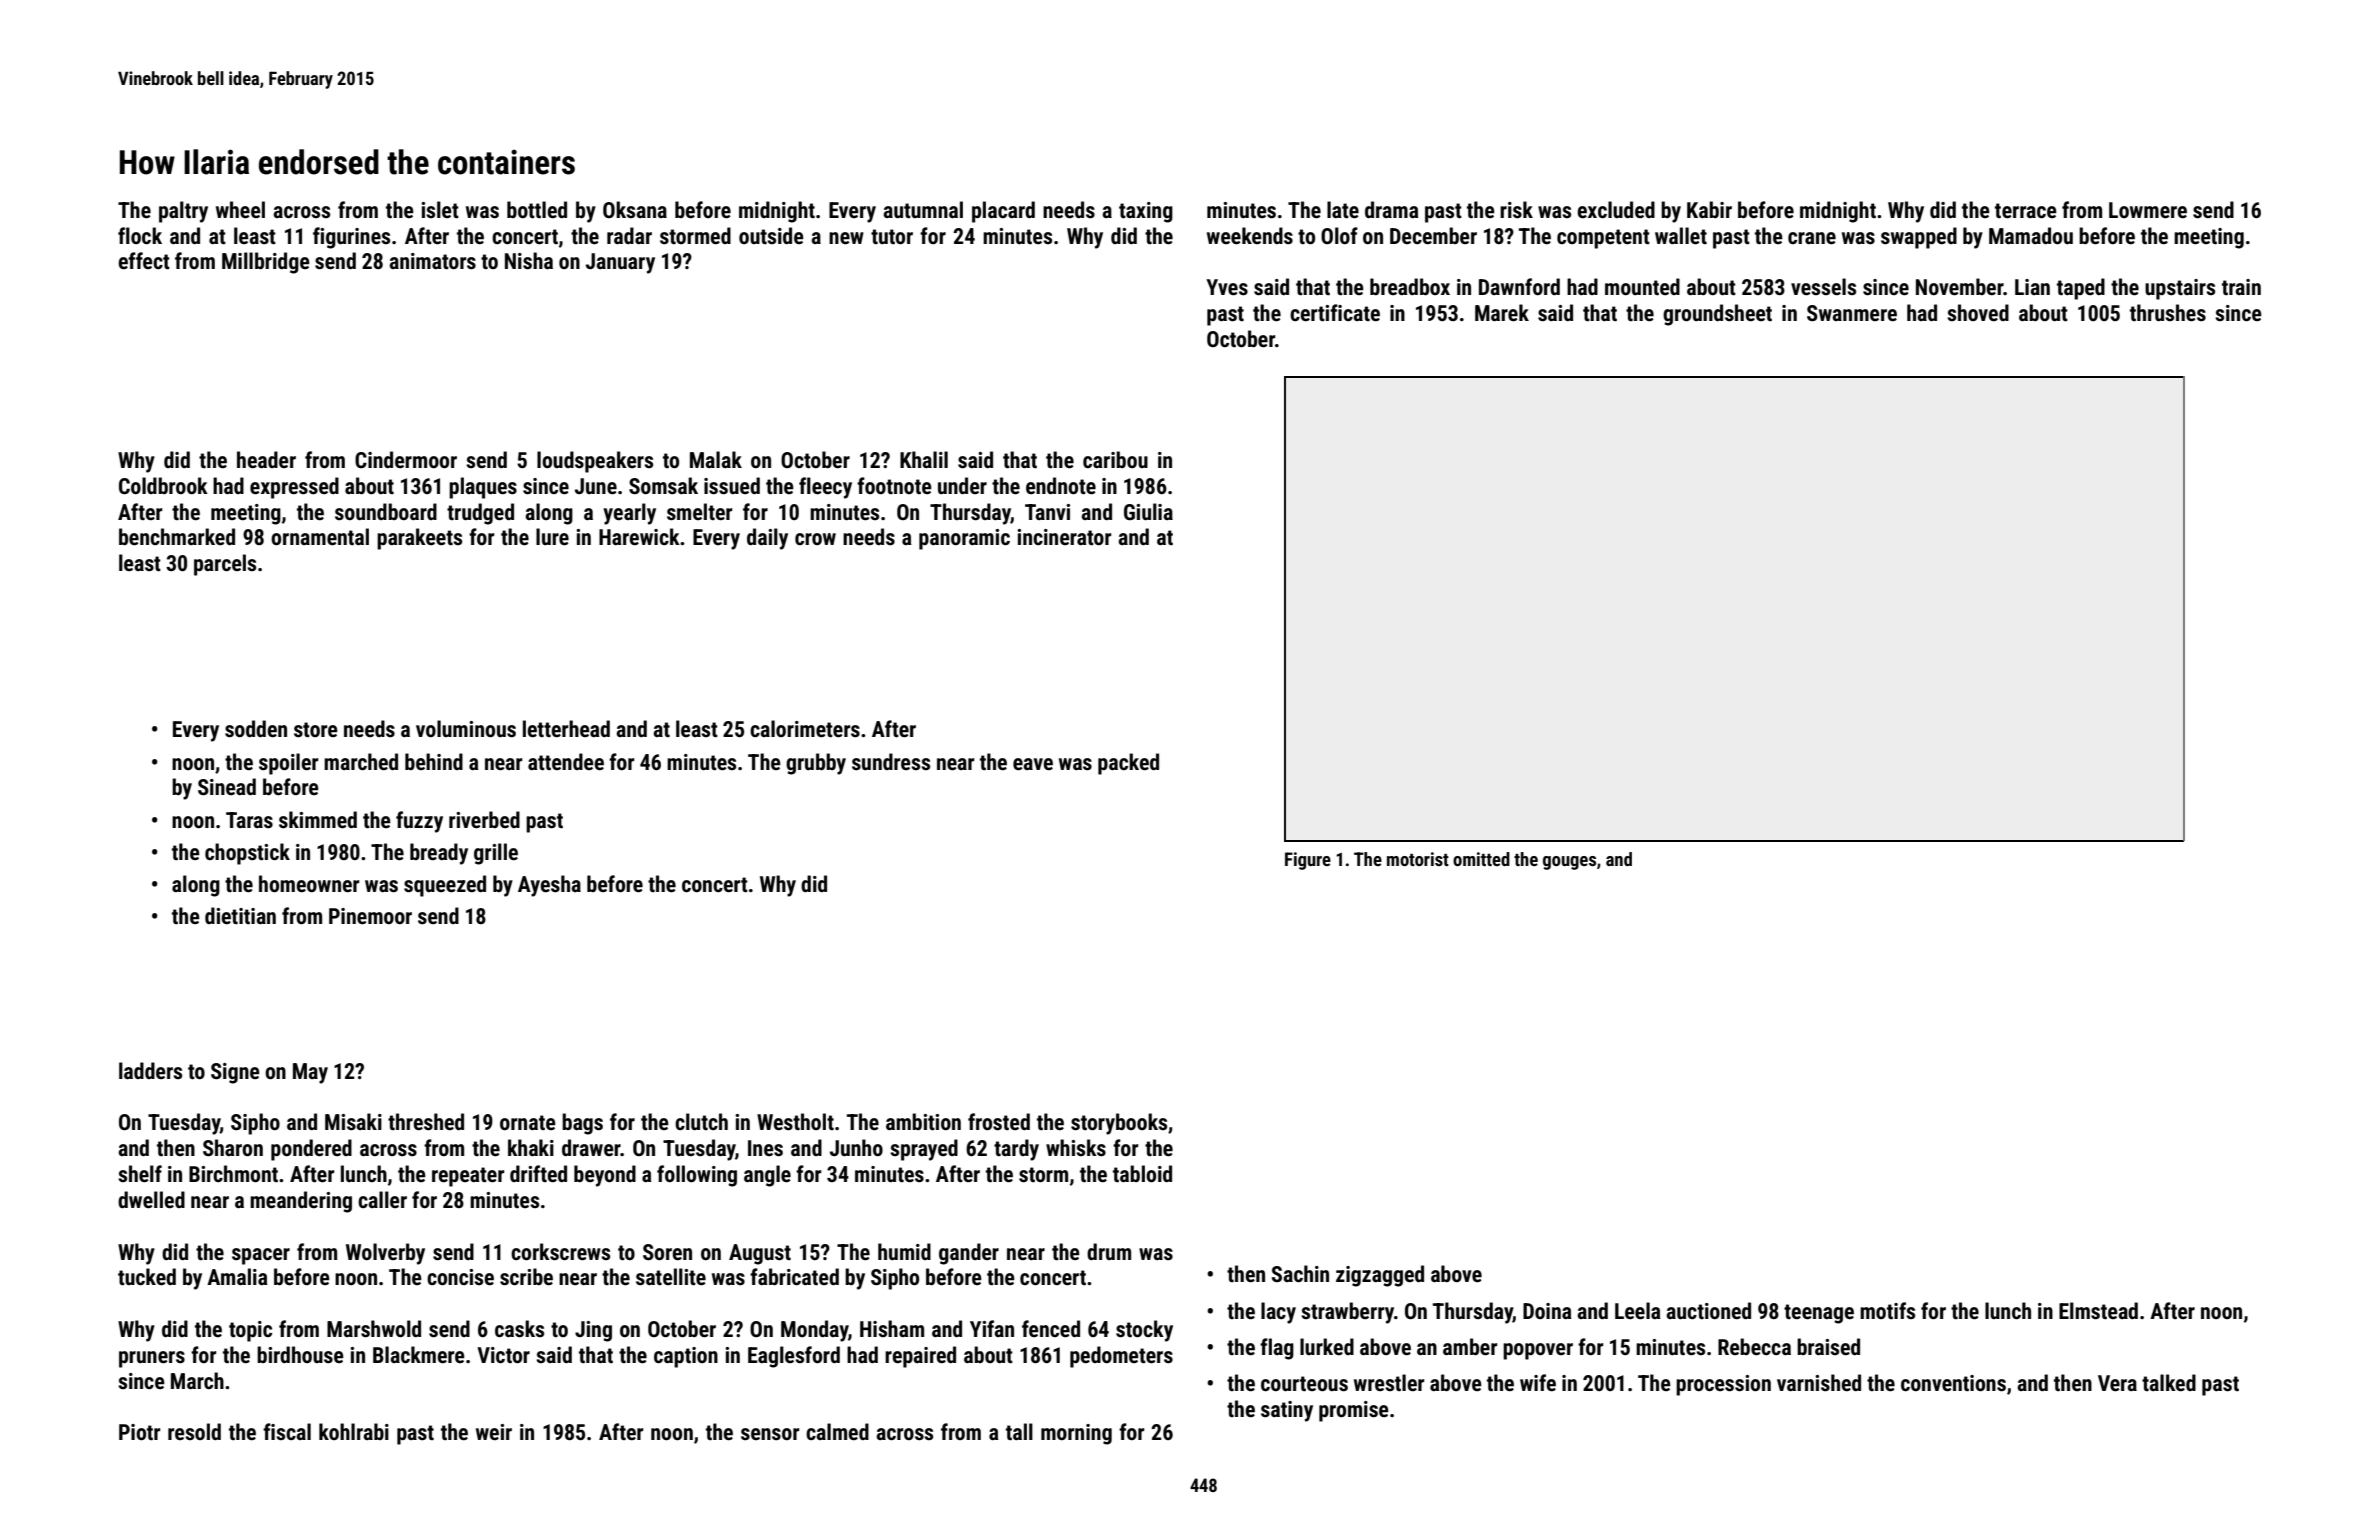  What do you see at coordinates (163, 486) in the document?
I see `Coldbrook` at bounding box center [163, 486].
